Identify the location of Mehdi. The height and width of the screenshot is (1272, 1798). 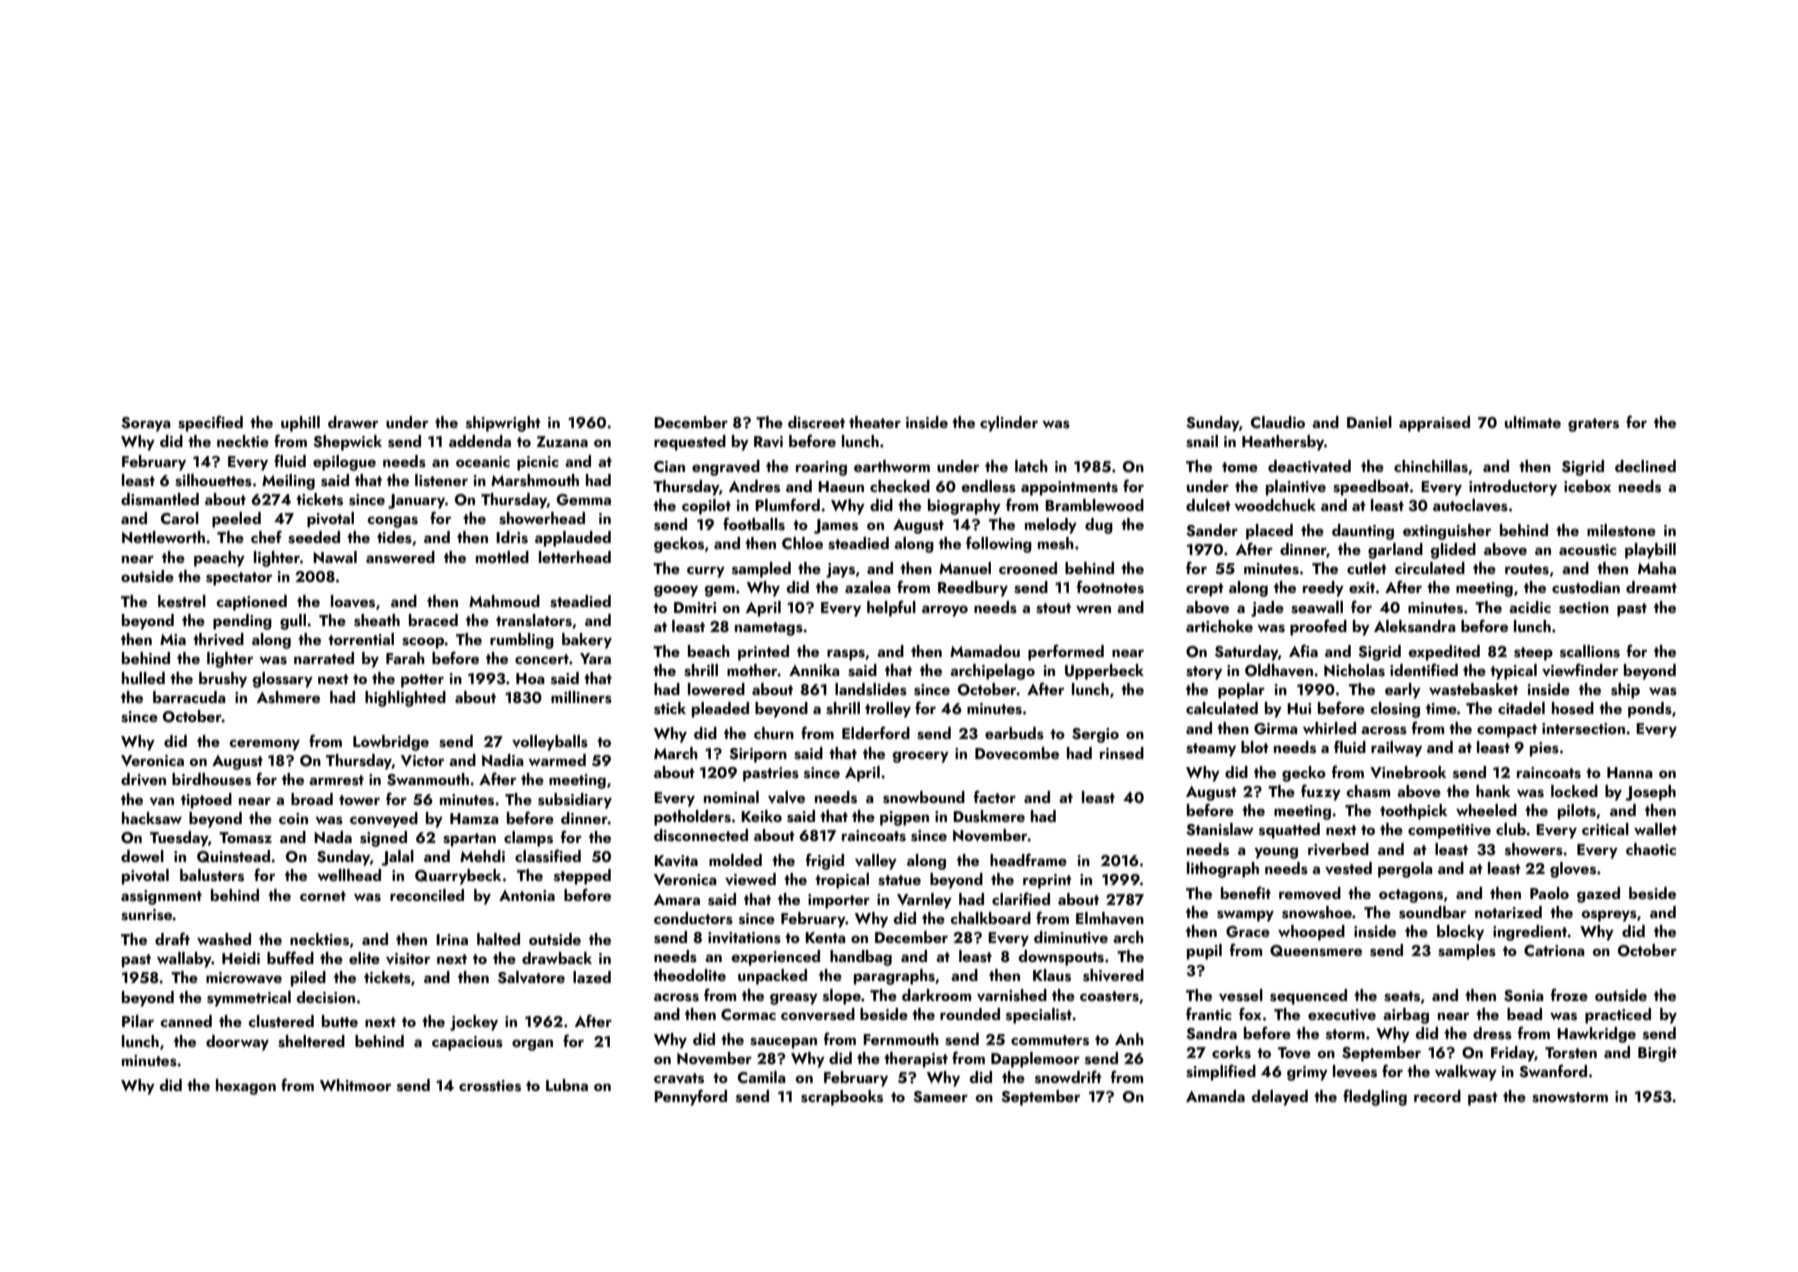
(482, 856).
